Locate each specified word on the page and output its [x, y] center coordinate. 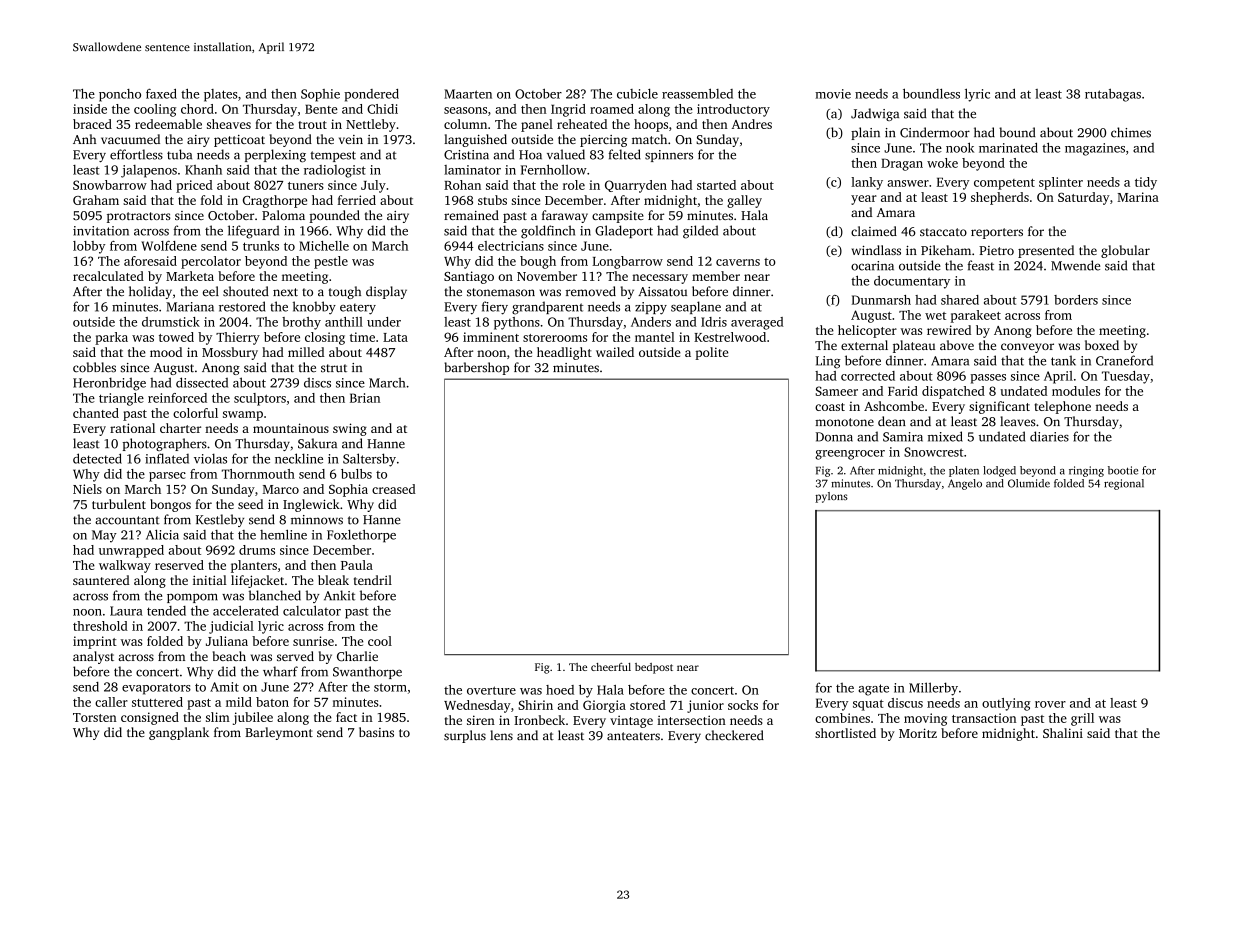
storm [390, 687]
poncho [120, 95]
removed [591, 291]
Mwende [1075, 265]
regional [1124, 484]
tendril [373, 580]
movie [833, 94]
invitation [101, 231]
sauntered [101, 580]
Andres [752, 124]
